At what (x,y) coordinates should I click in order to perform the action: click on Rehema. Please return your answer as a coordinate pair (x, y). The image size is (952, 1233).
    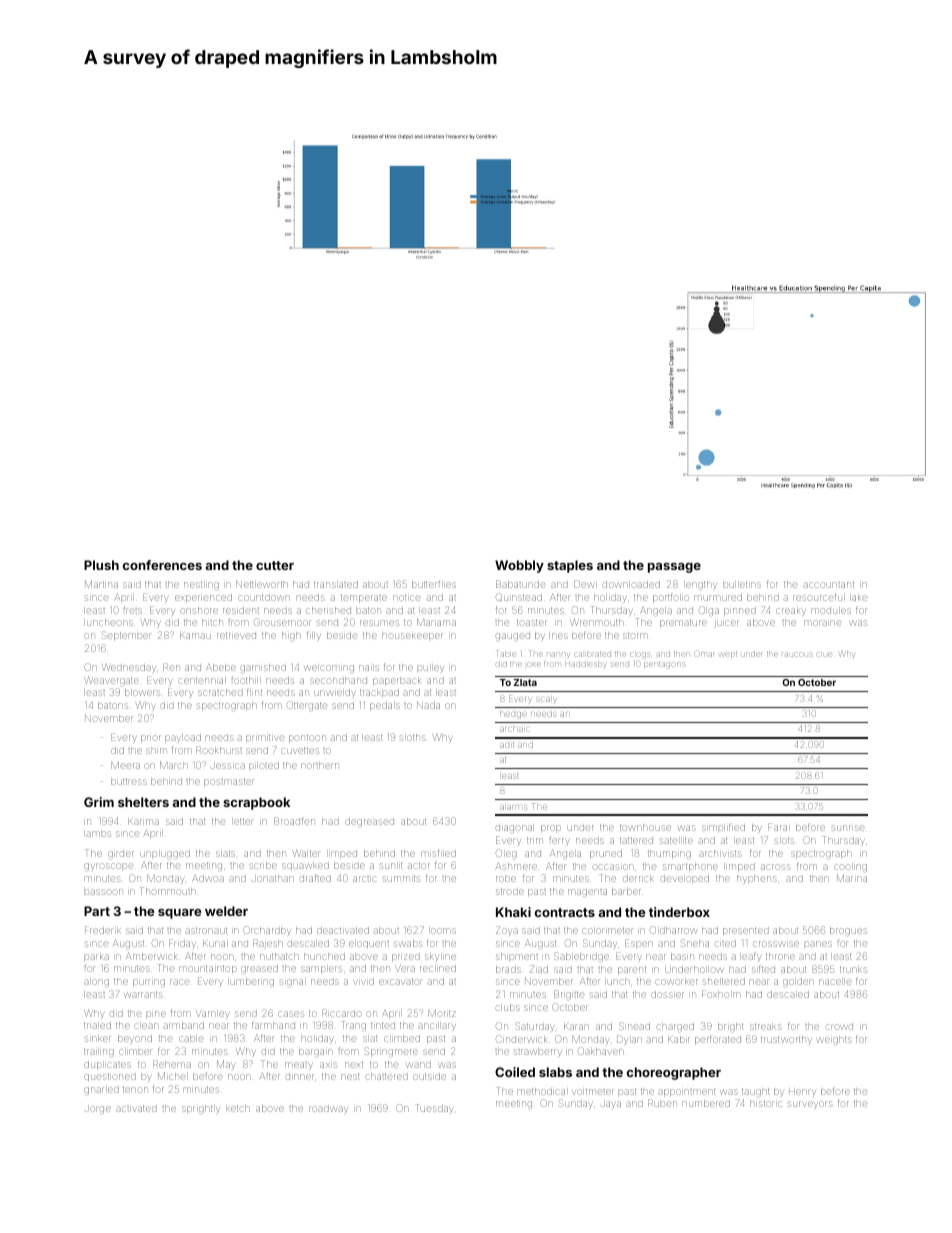
    Looking at the image, I should click on (172, 1064).
